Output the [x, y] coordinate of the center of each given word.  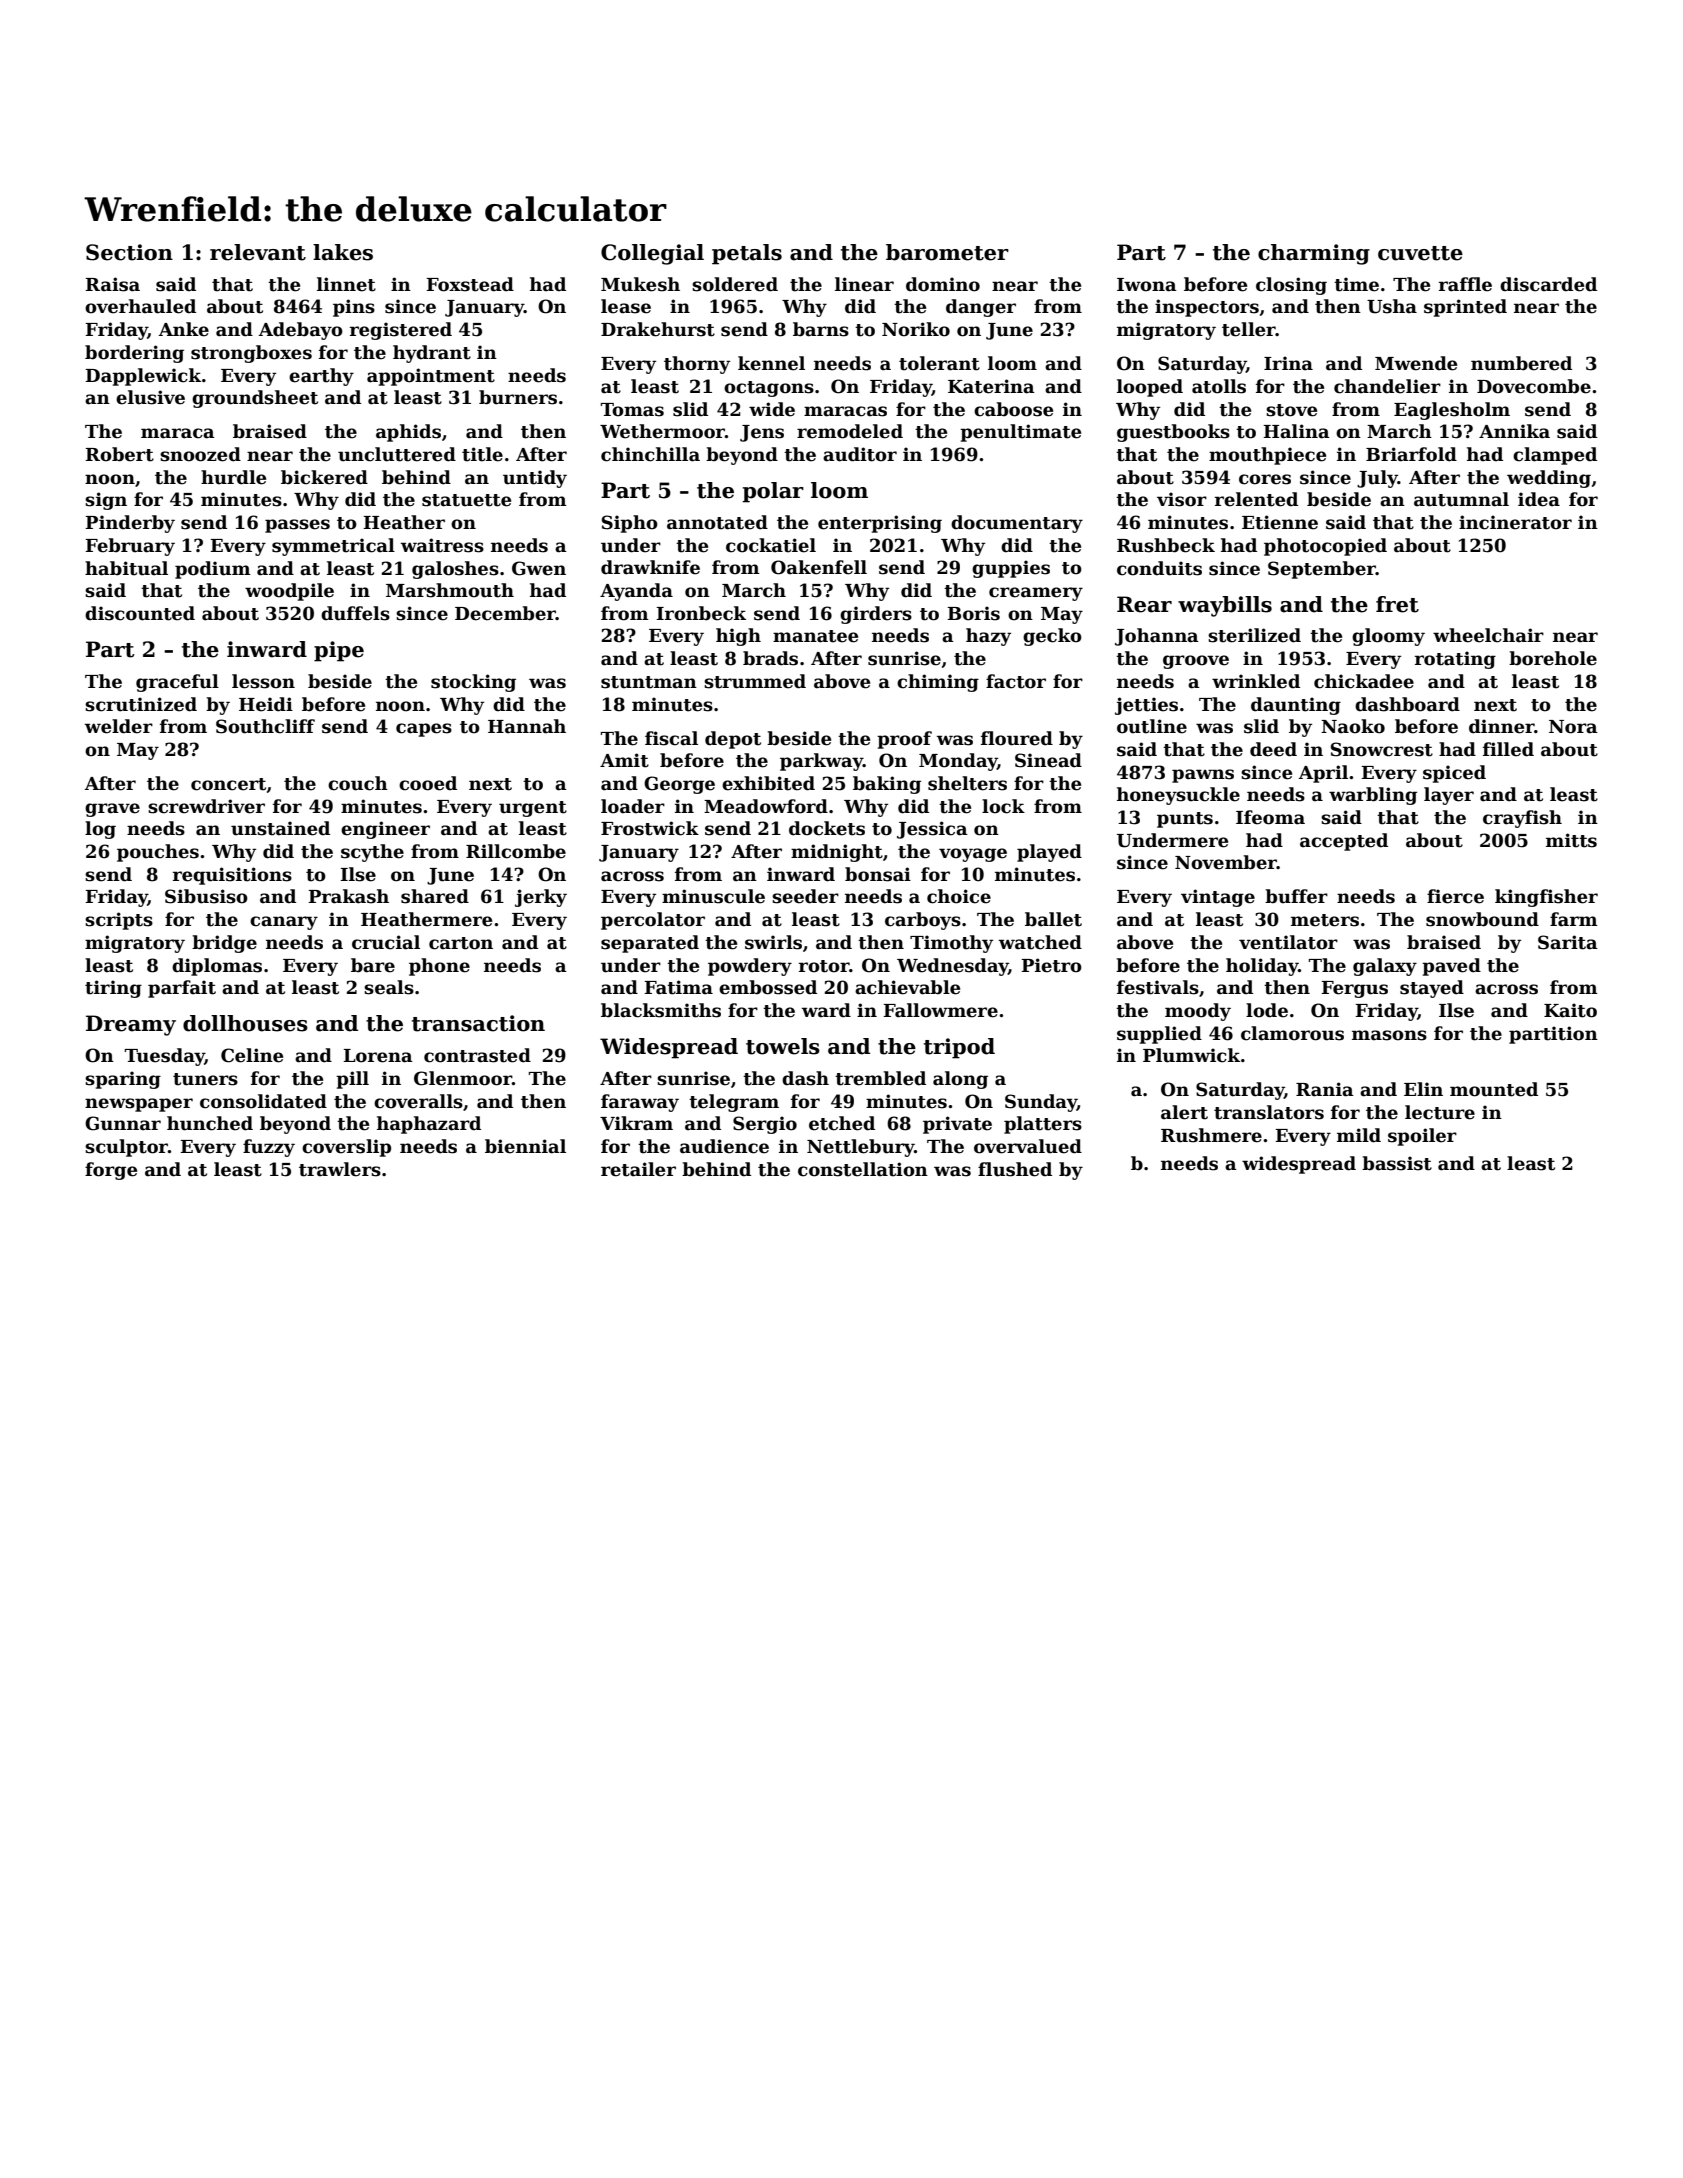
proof [904, 740]
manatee [815, 636]
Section [129, 252]
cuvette [1420, 253]
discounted [140, 613]
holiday [1262, 967]
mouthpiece [1267, 456]
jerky [541, 898]
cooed [428, 783]
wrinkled [1256, 681]
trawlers [340, 1169]
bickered [324, 477]
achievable [907, 987]
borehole [1553, 658]
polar [773, 492]
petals [747, 254]
